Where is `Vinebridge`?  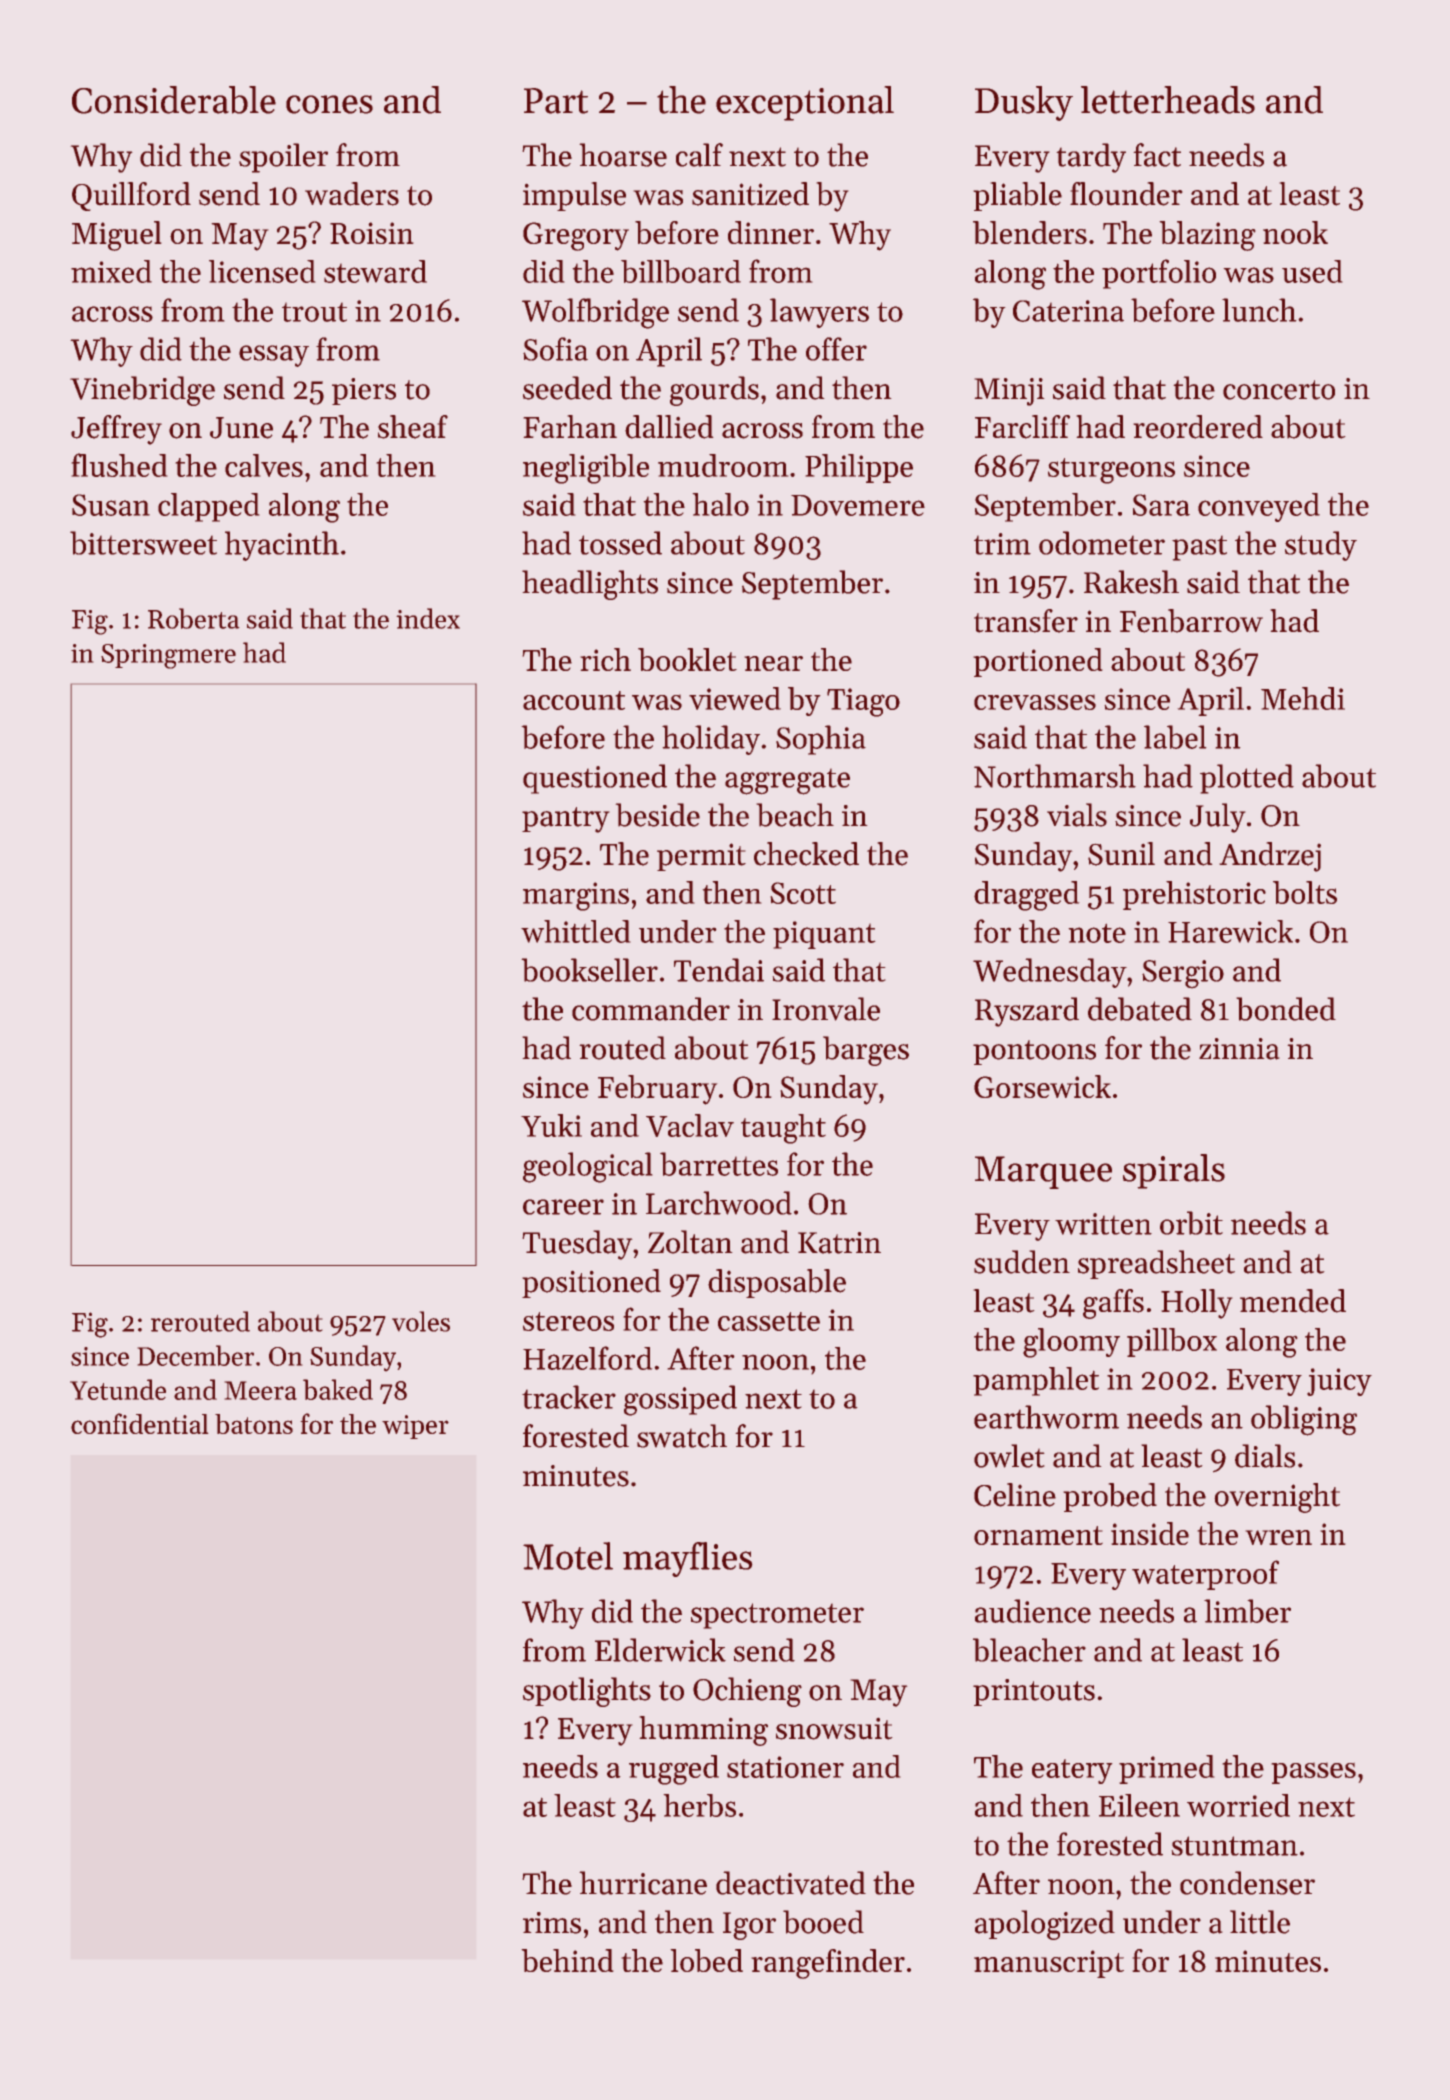 Vinebridge is located at coordinates (142, 391).
